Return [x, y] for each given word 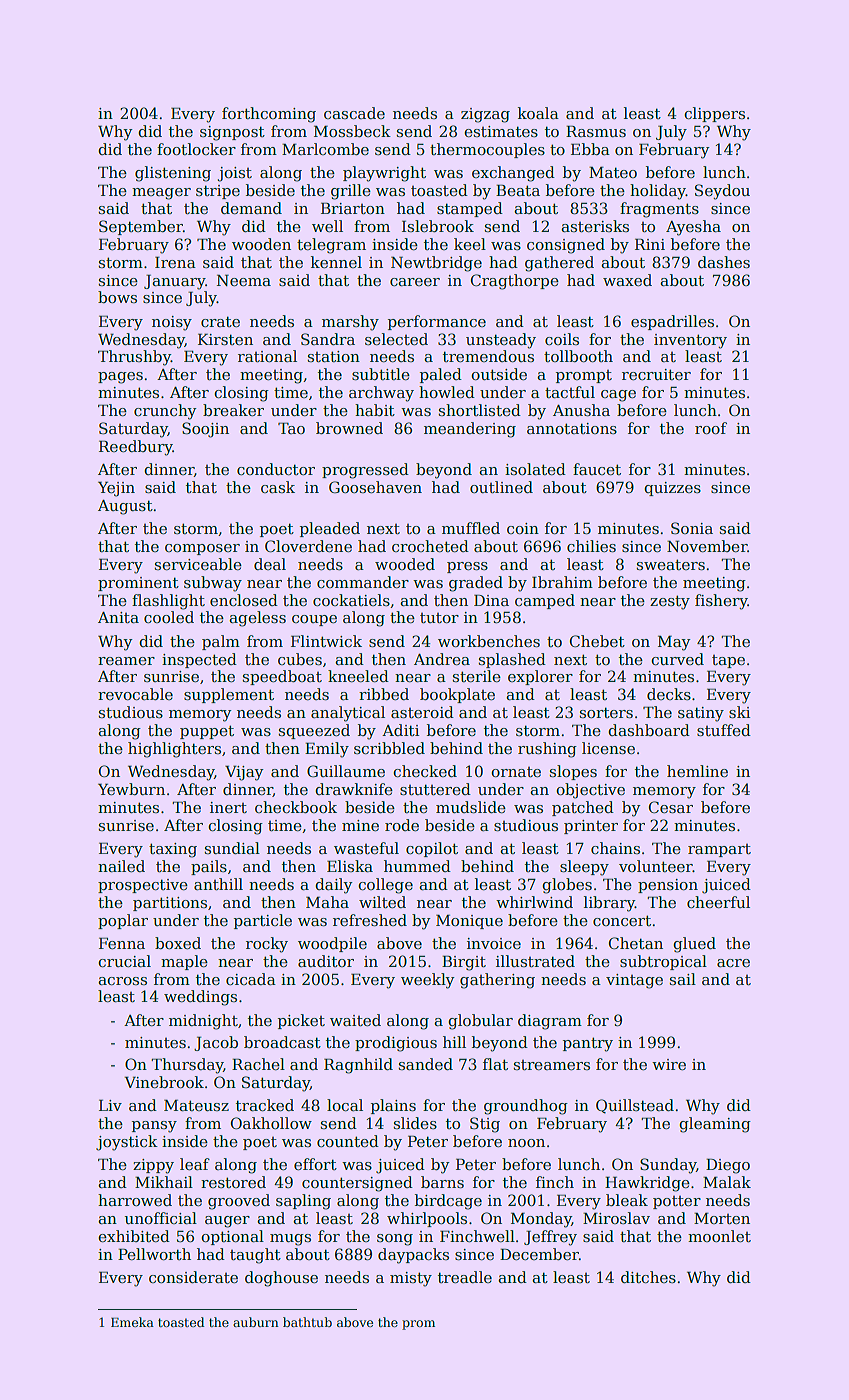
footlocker [196, 149]
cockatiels [351, 600]
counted [348, 1141]
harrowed [135, 1200]
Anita [118, 617]
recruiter [656, 374]
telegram [331, 246]
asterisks [595, 226]
